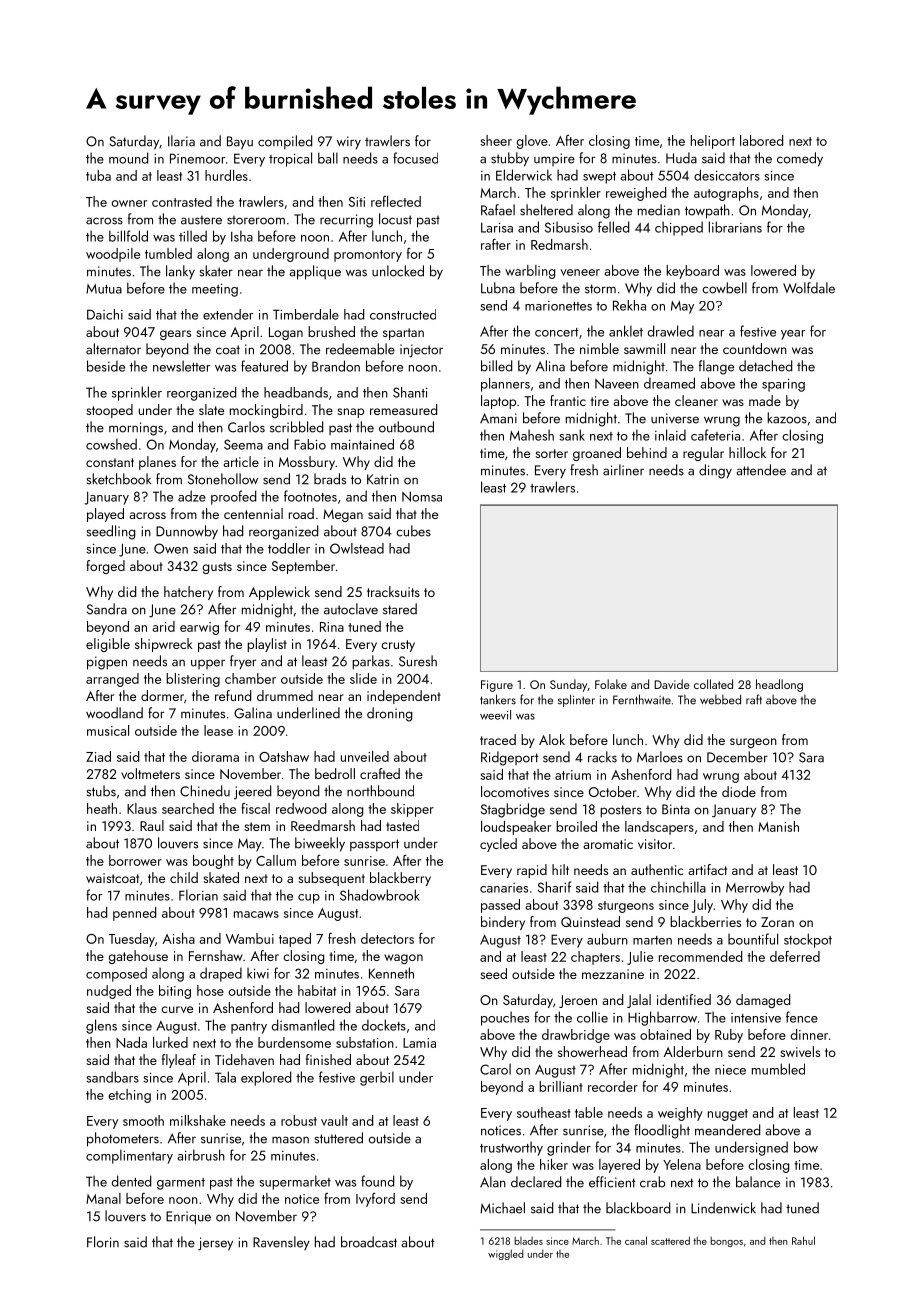 The image size is (924, 1308). What do you see at coordinates (803, 1240) in the screenshot?
I see `Rahul` at bounding box center [803, 1240].
